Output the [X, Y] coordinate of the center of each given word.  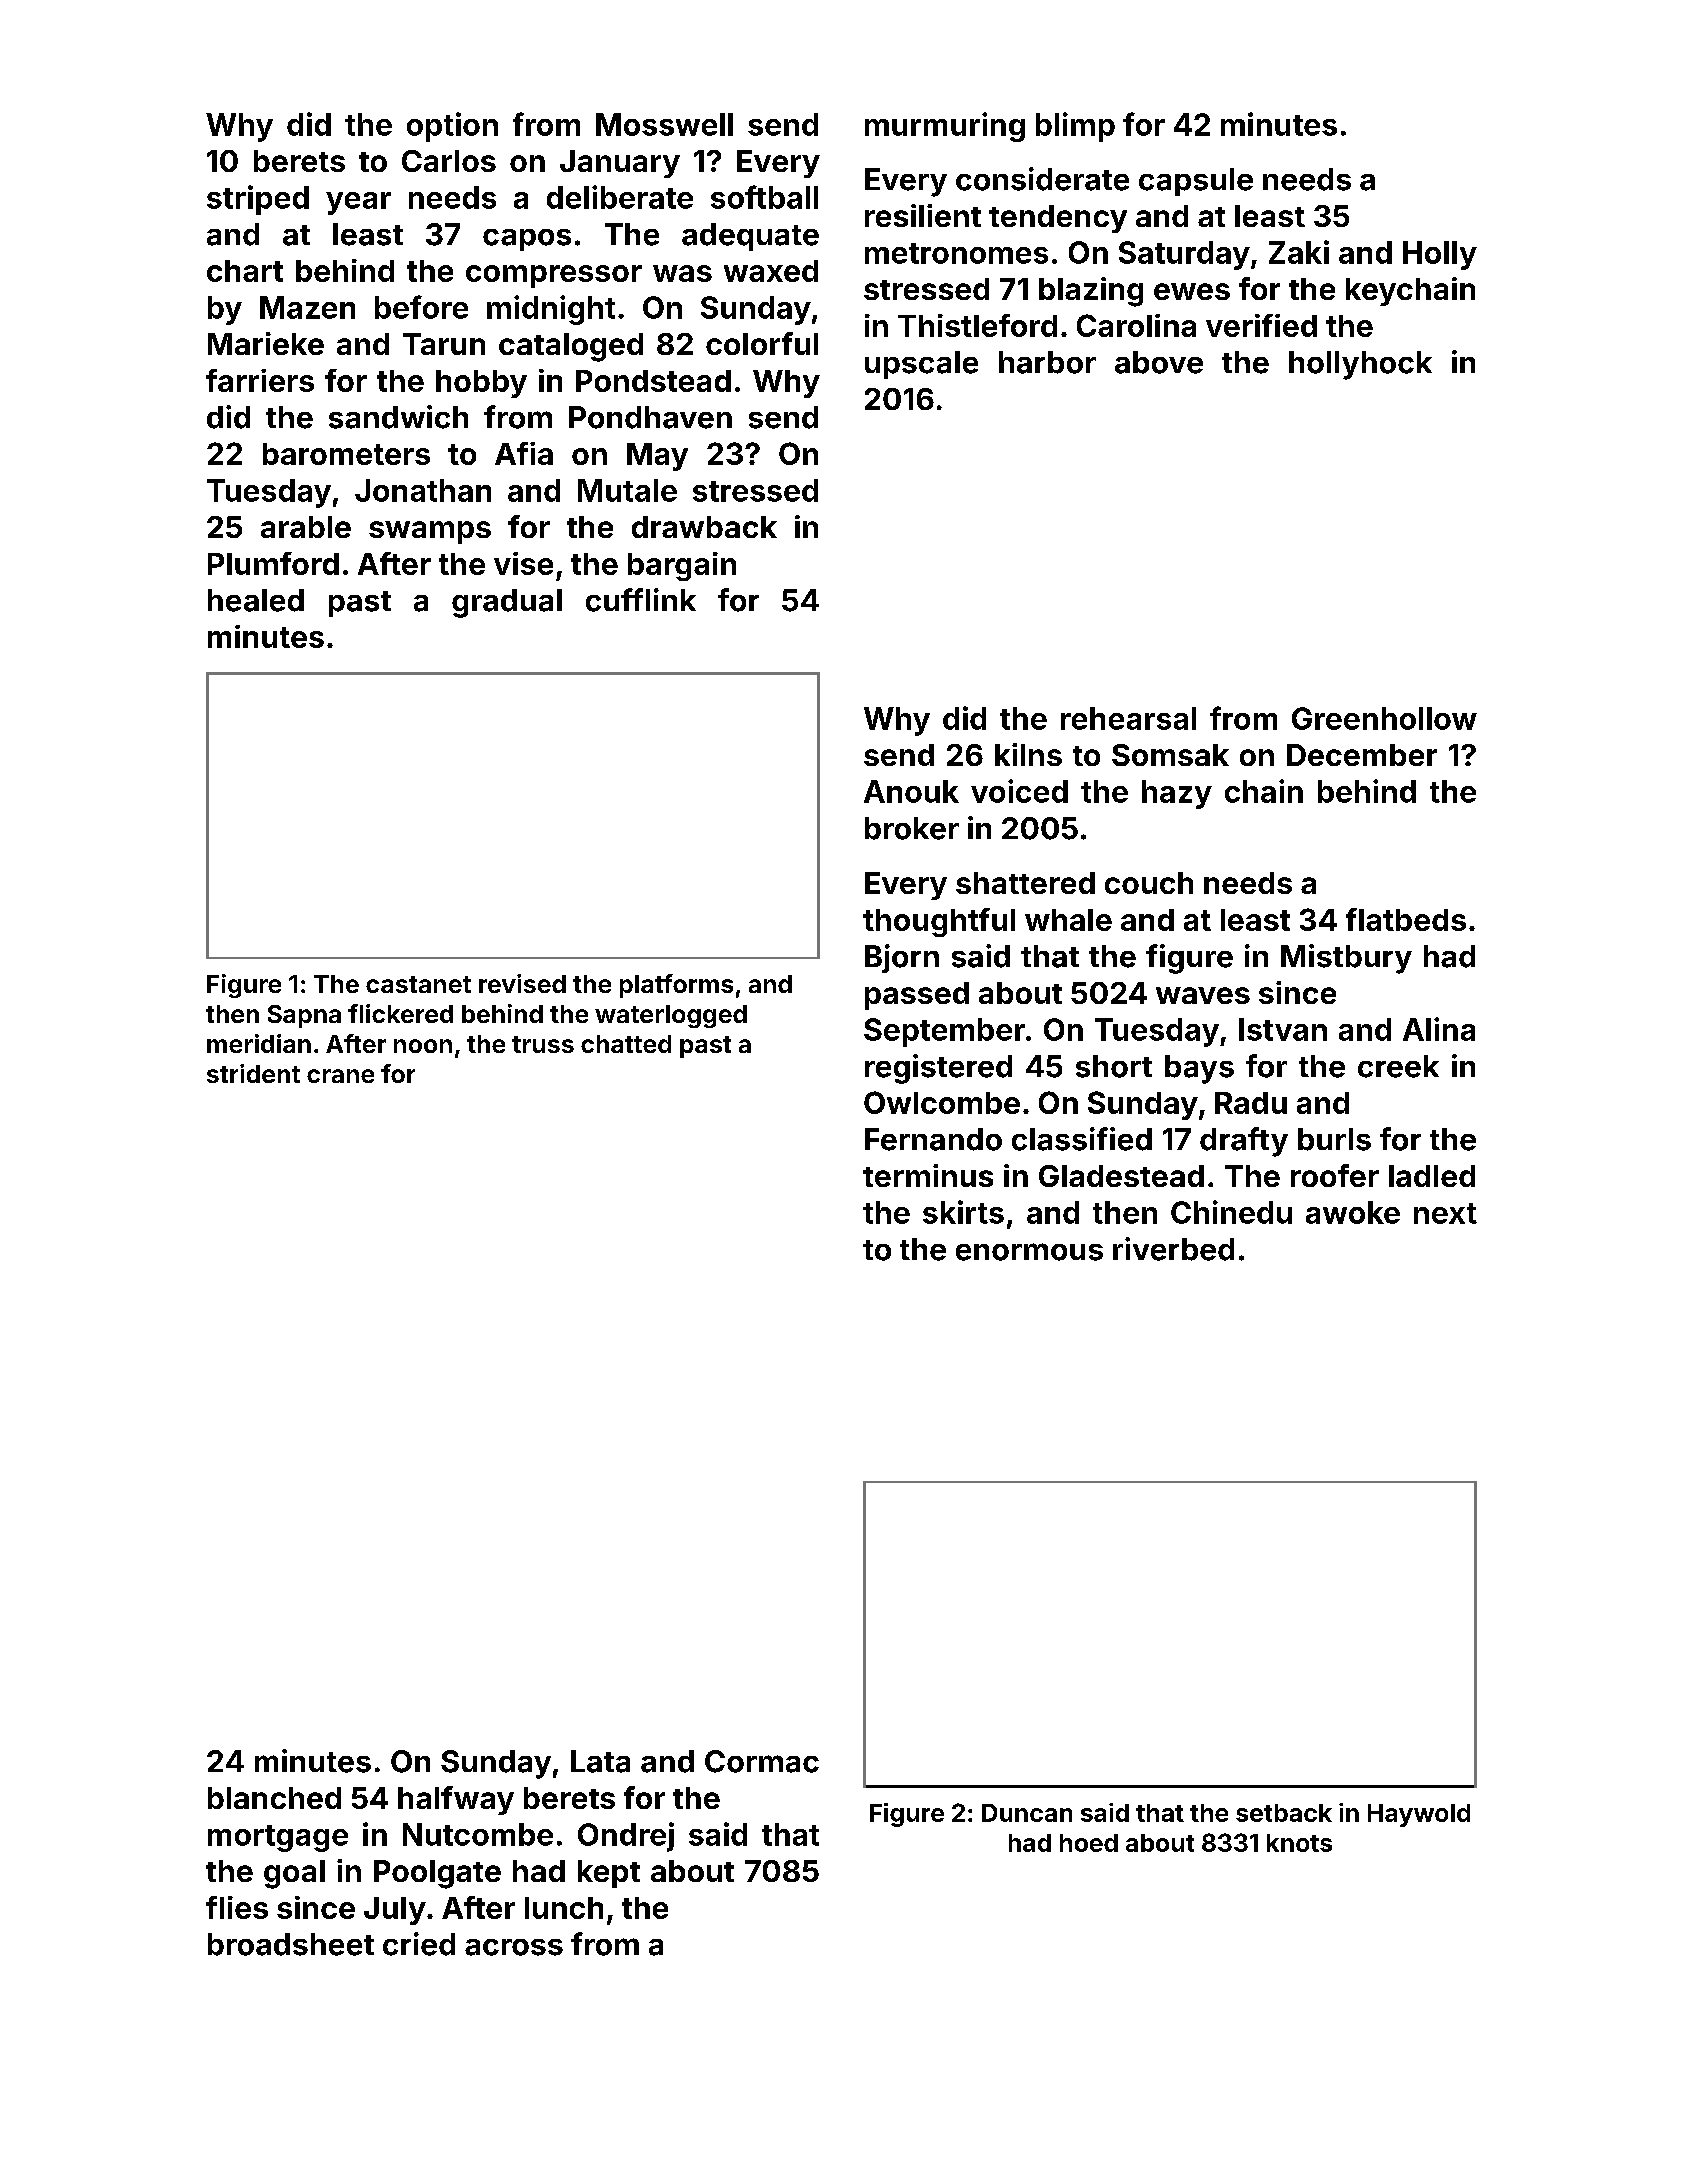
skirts [963, 1212]
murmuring [945, 127]
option [452, 127]
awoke [1353, 1212]
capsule [1196, 182]
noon [423, 1046]
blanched [274, 1798]
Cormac [762, 1761]
